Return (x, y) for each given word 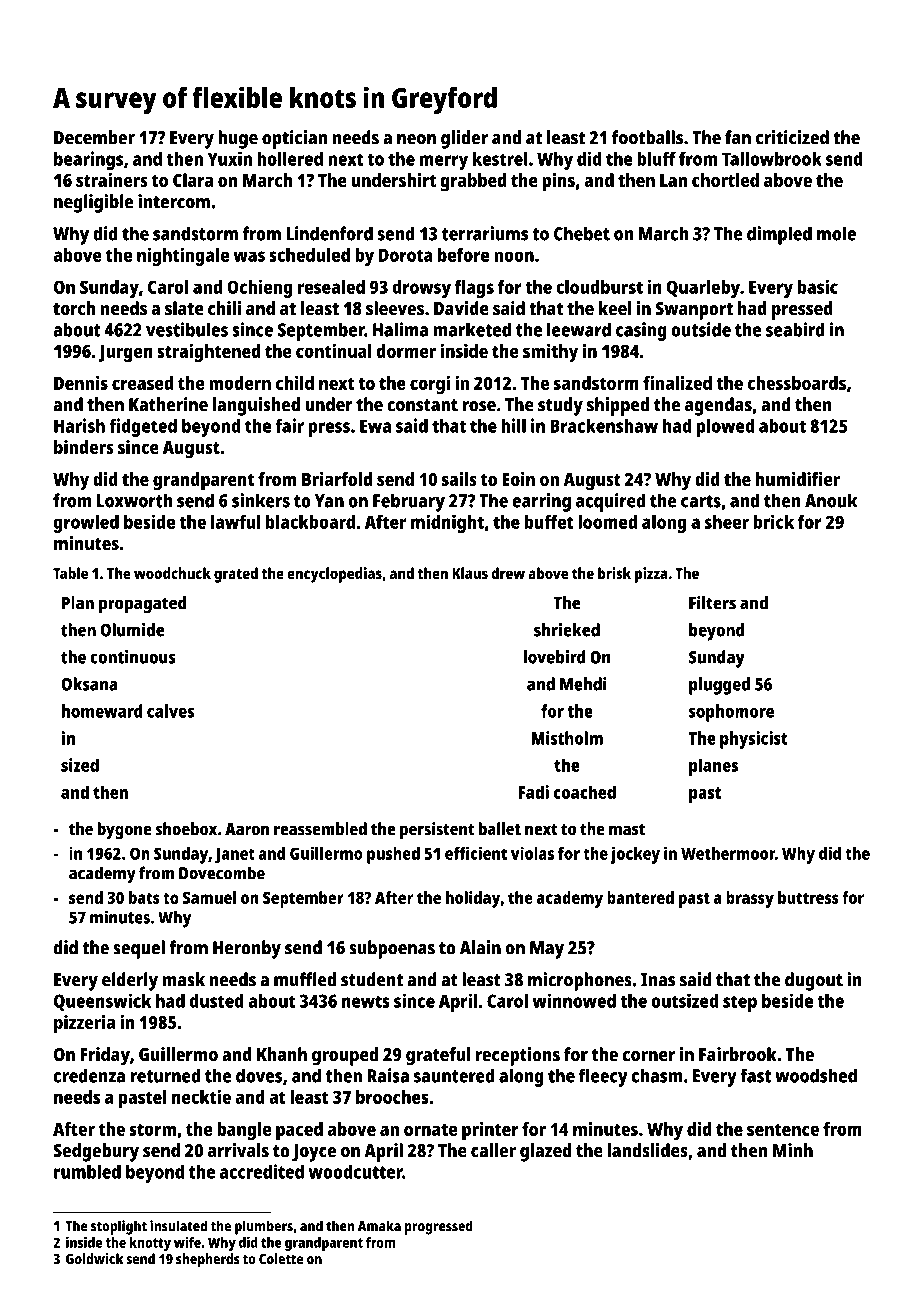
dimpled (779, 235)
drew (508, 573)
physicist (754, 740)
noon (514, 256)
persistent (437, 830)
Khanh (282, 1054)
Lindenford (329, 233)
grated (236, 575)
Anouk (831, 500)
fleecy (603, 1077)
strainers (112, 180)
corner (649, 1056)
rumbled (87, 1171)
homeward (102, 711)
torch (74, 308)
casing (641, 331)
